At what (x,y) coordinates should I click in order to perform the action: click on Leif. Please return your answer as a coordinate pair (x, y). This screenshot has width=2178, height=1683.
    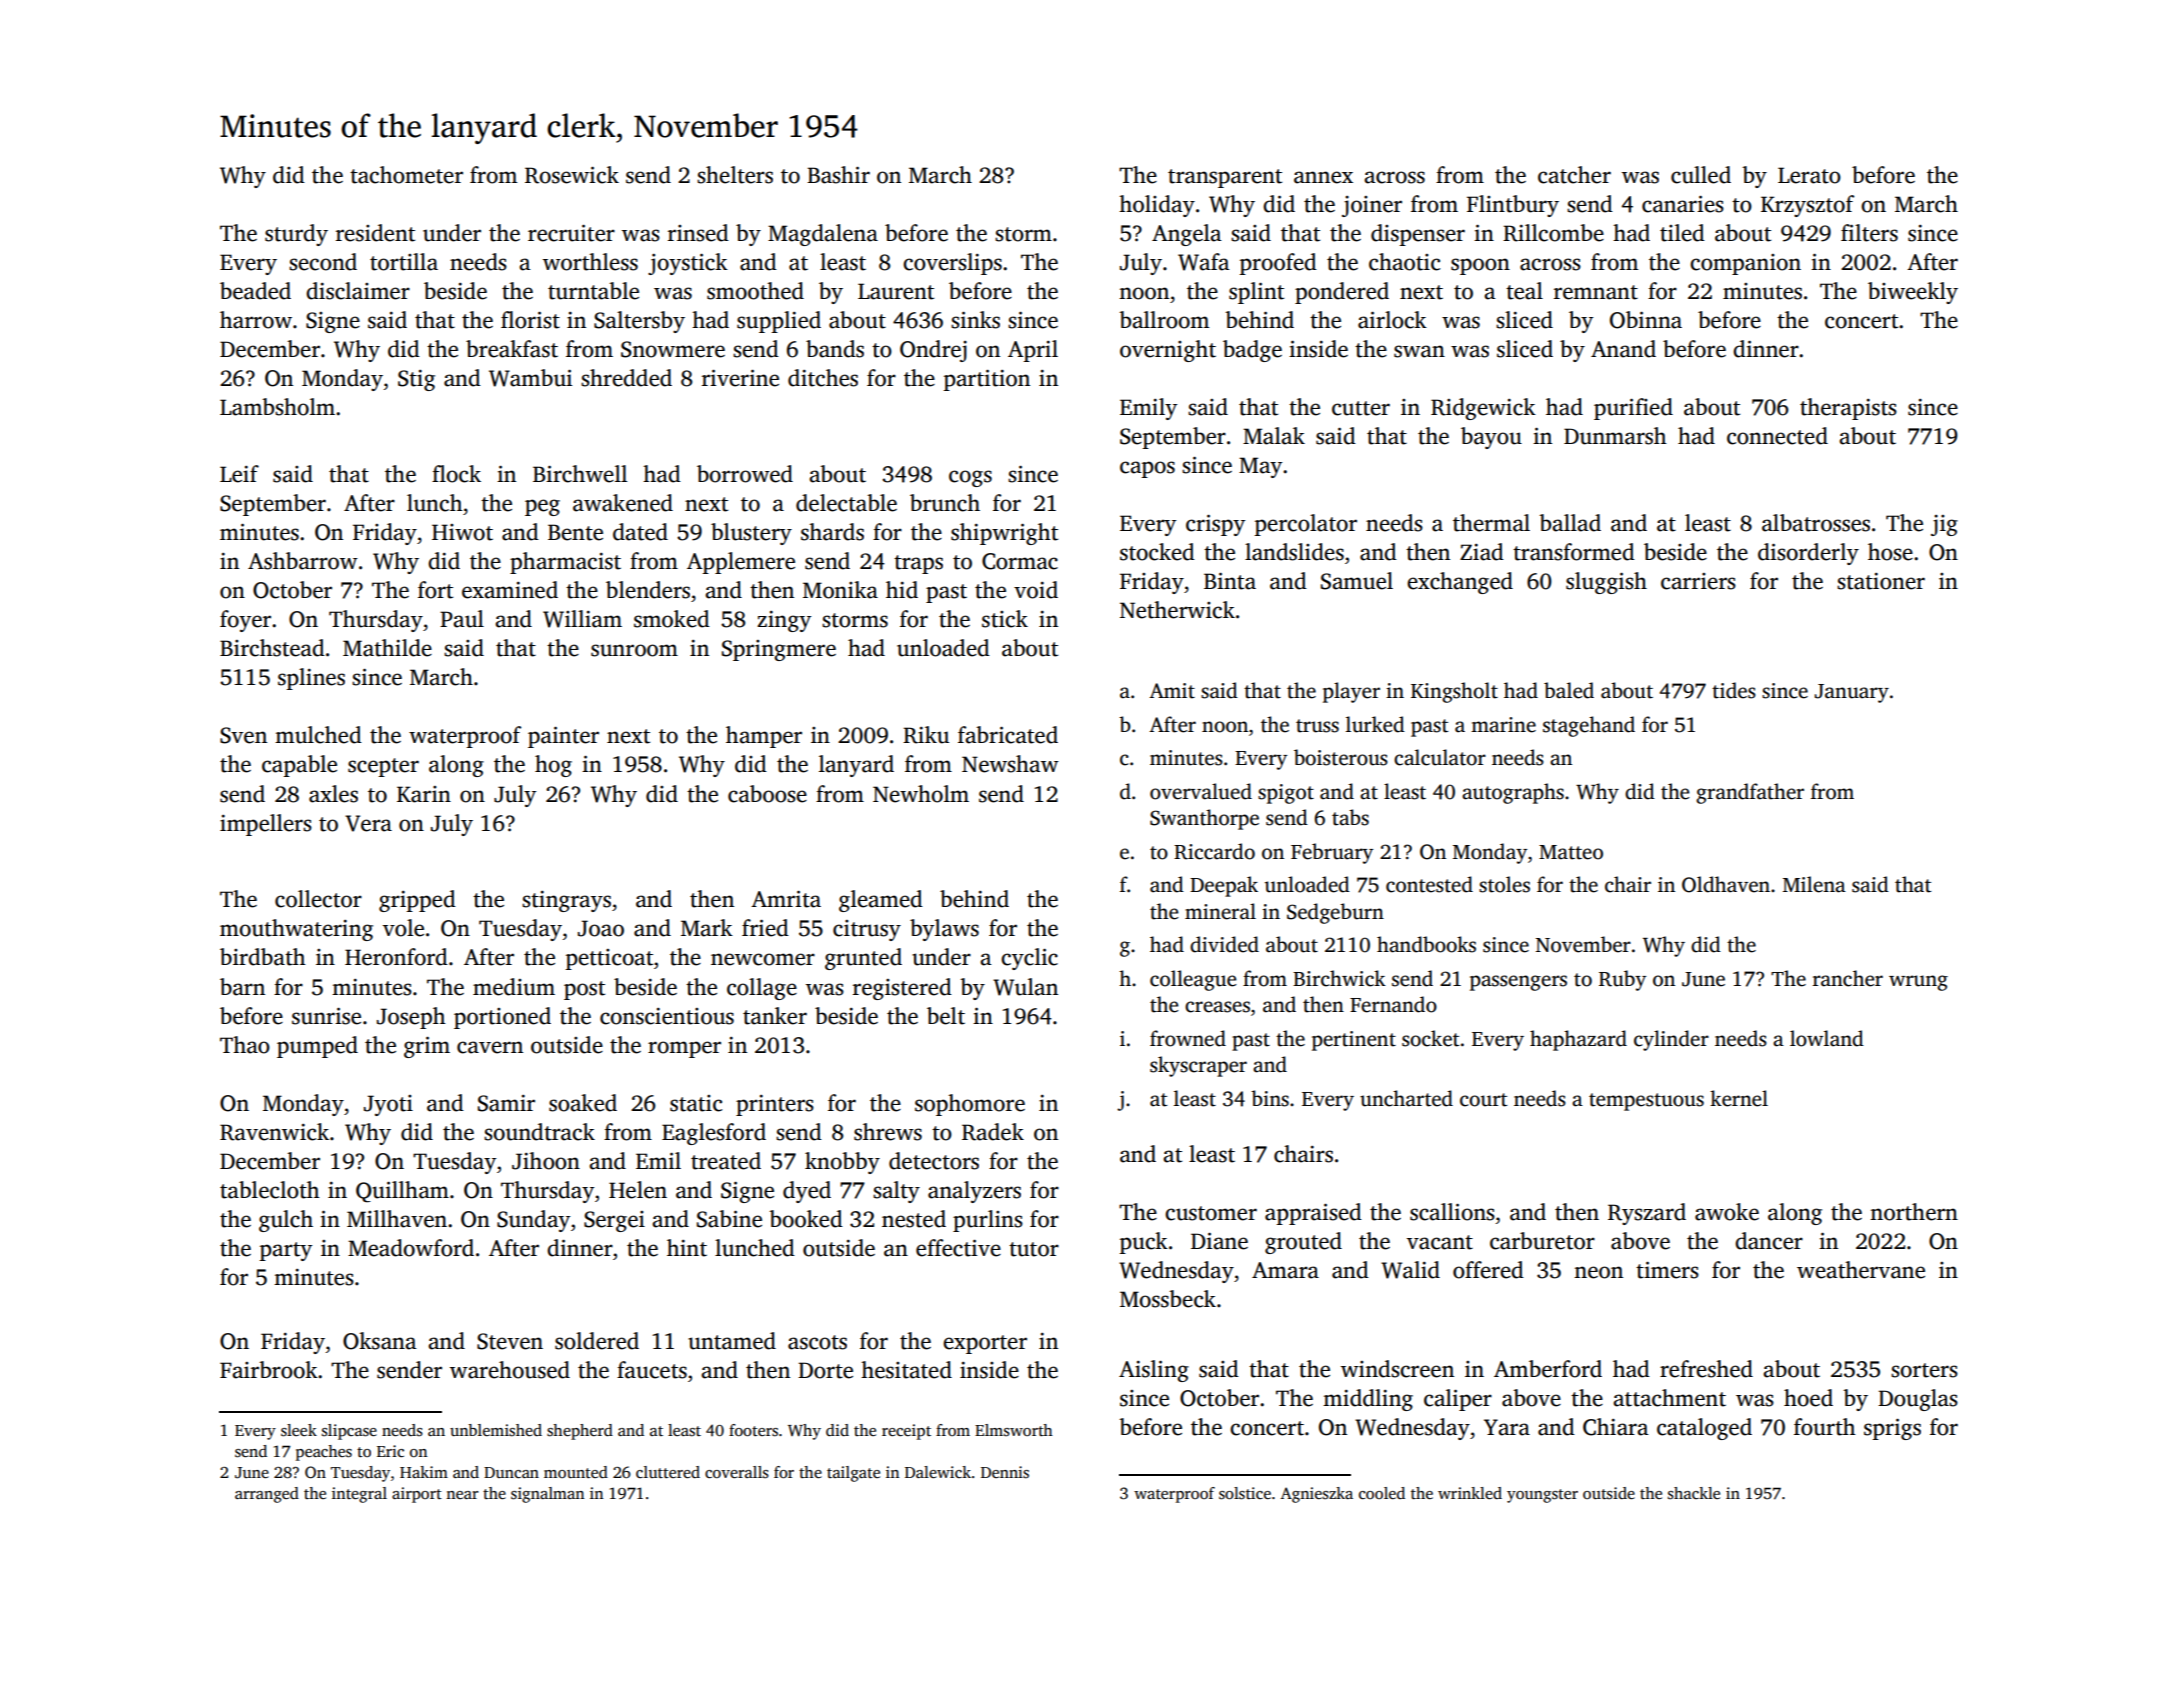
    Looking at the image, I should click on (239, 474).
